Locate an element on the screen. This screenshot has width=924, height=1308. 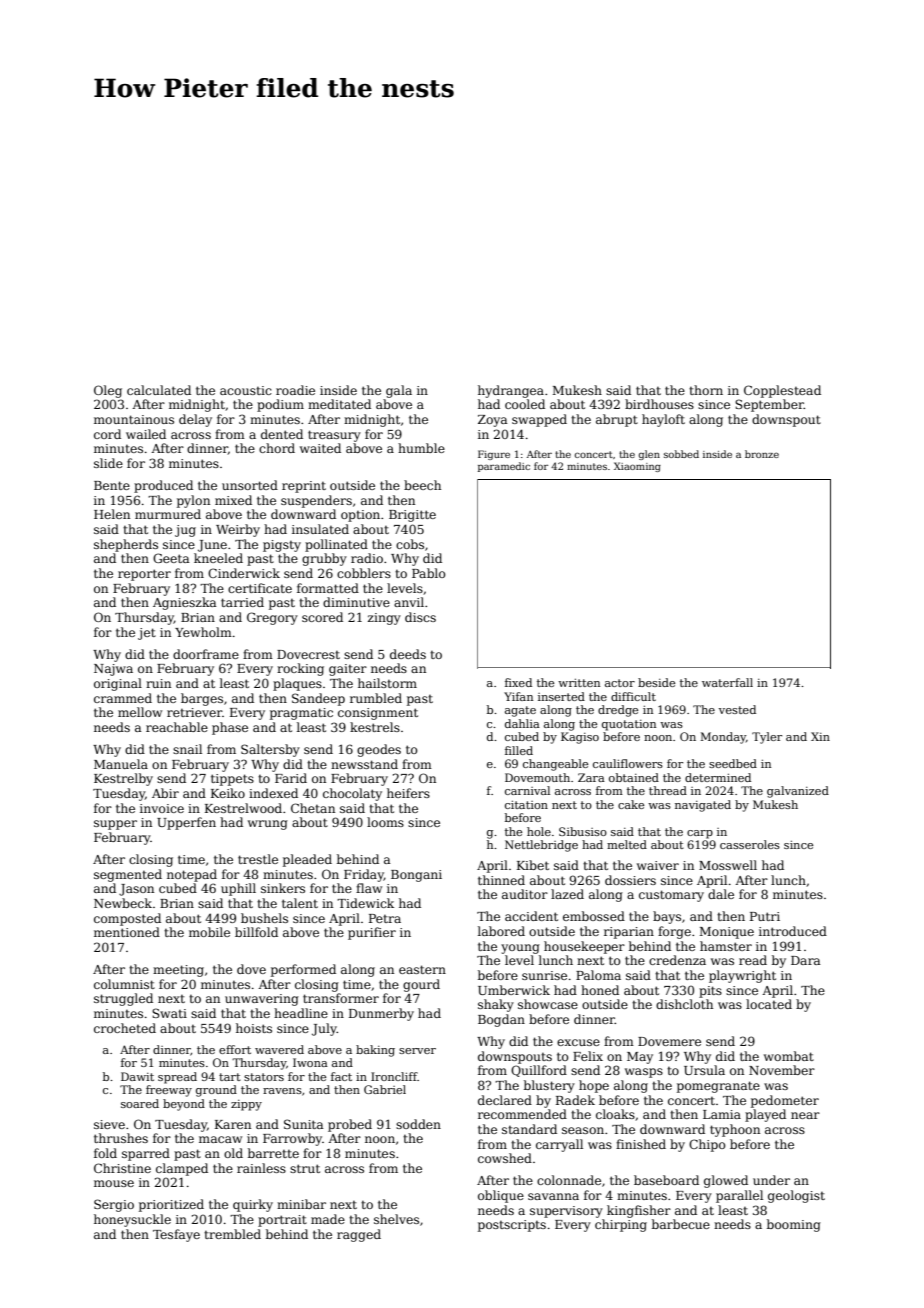
made is located at coordinates (328, 1219).
